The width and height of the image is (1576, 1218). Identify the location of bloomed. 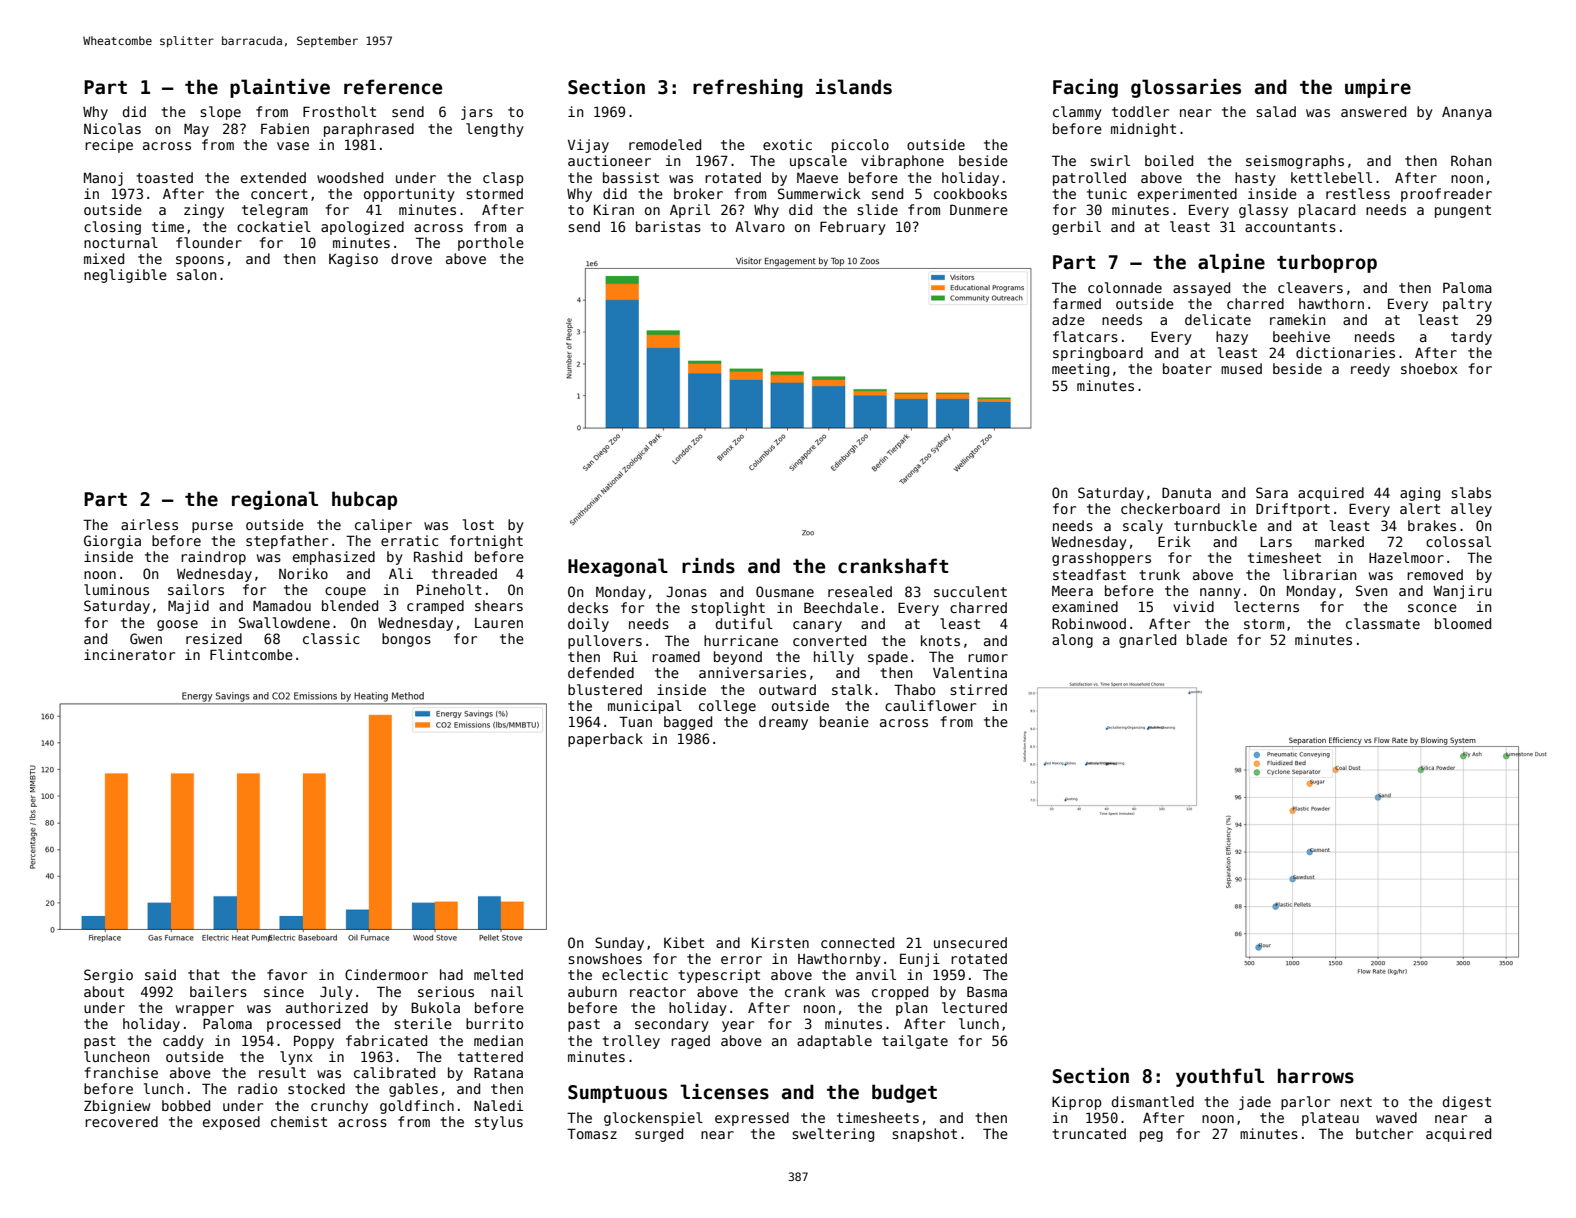
(1463, 623).
